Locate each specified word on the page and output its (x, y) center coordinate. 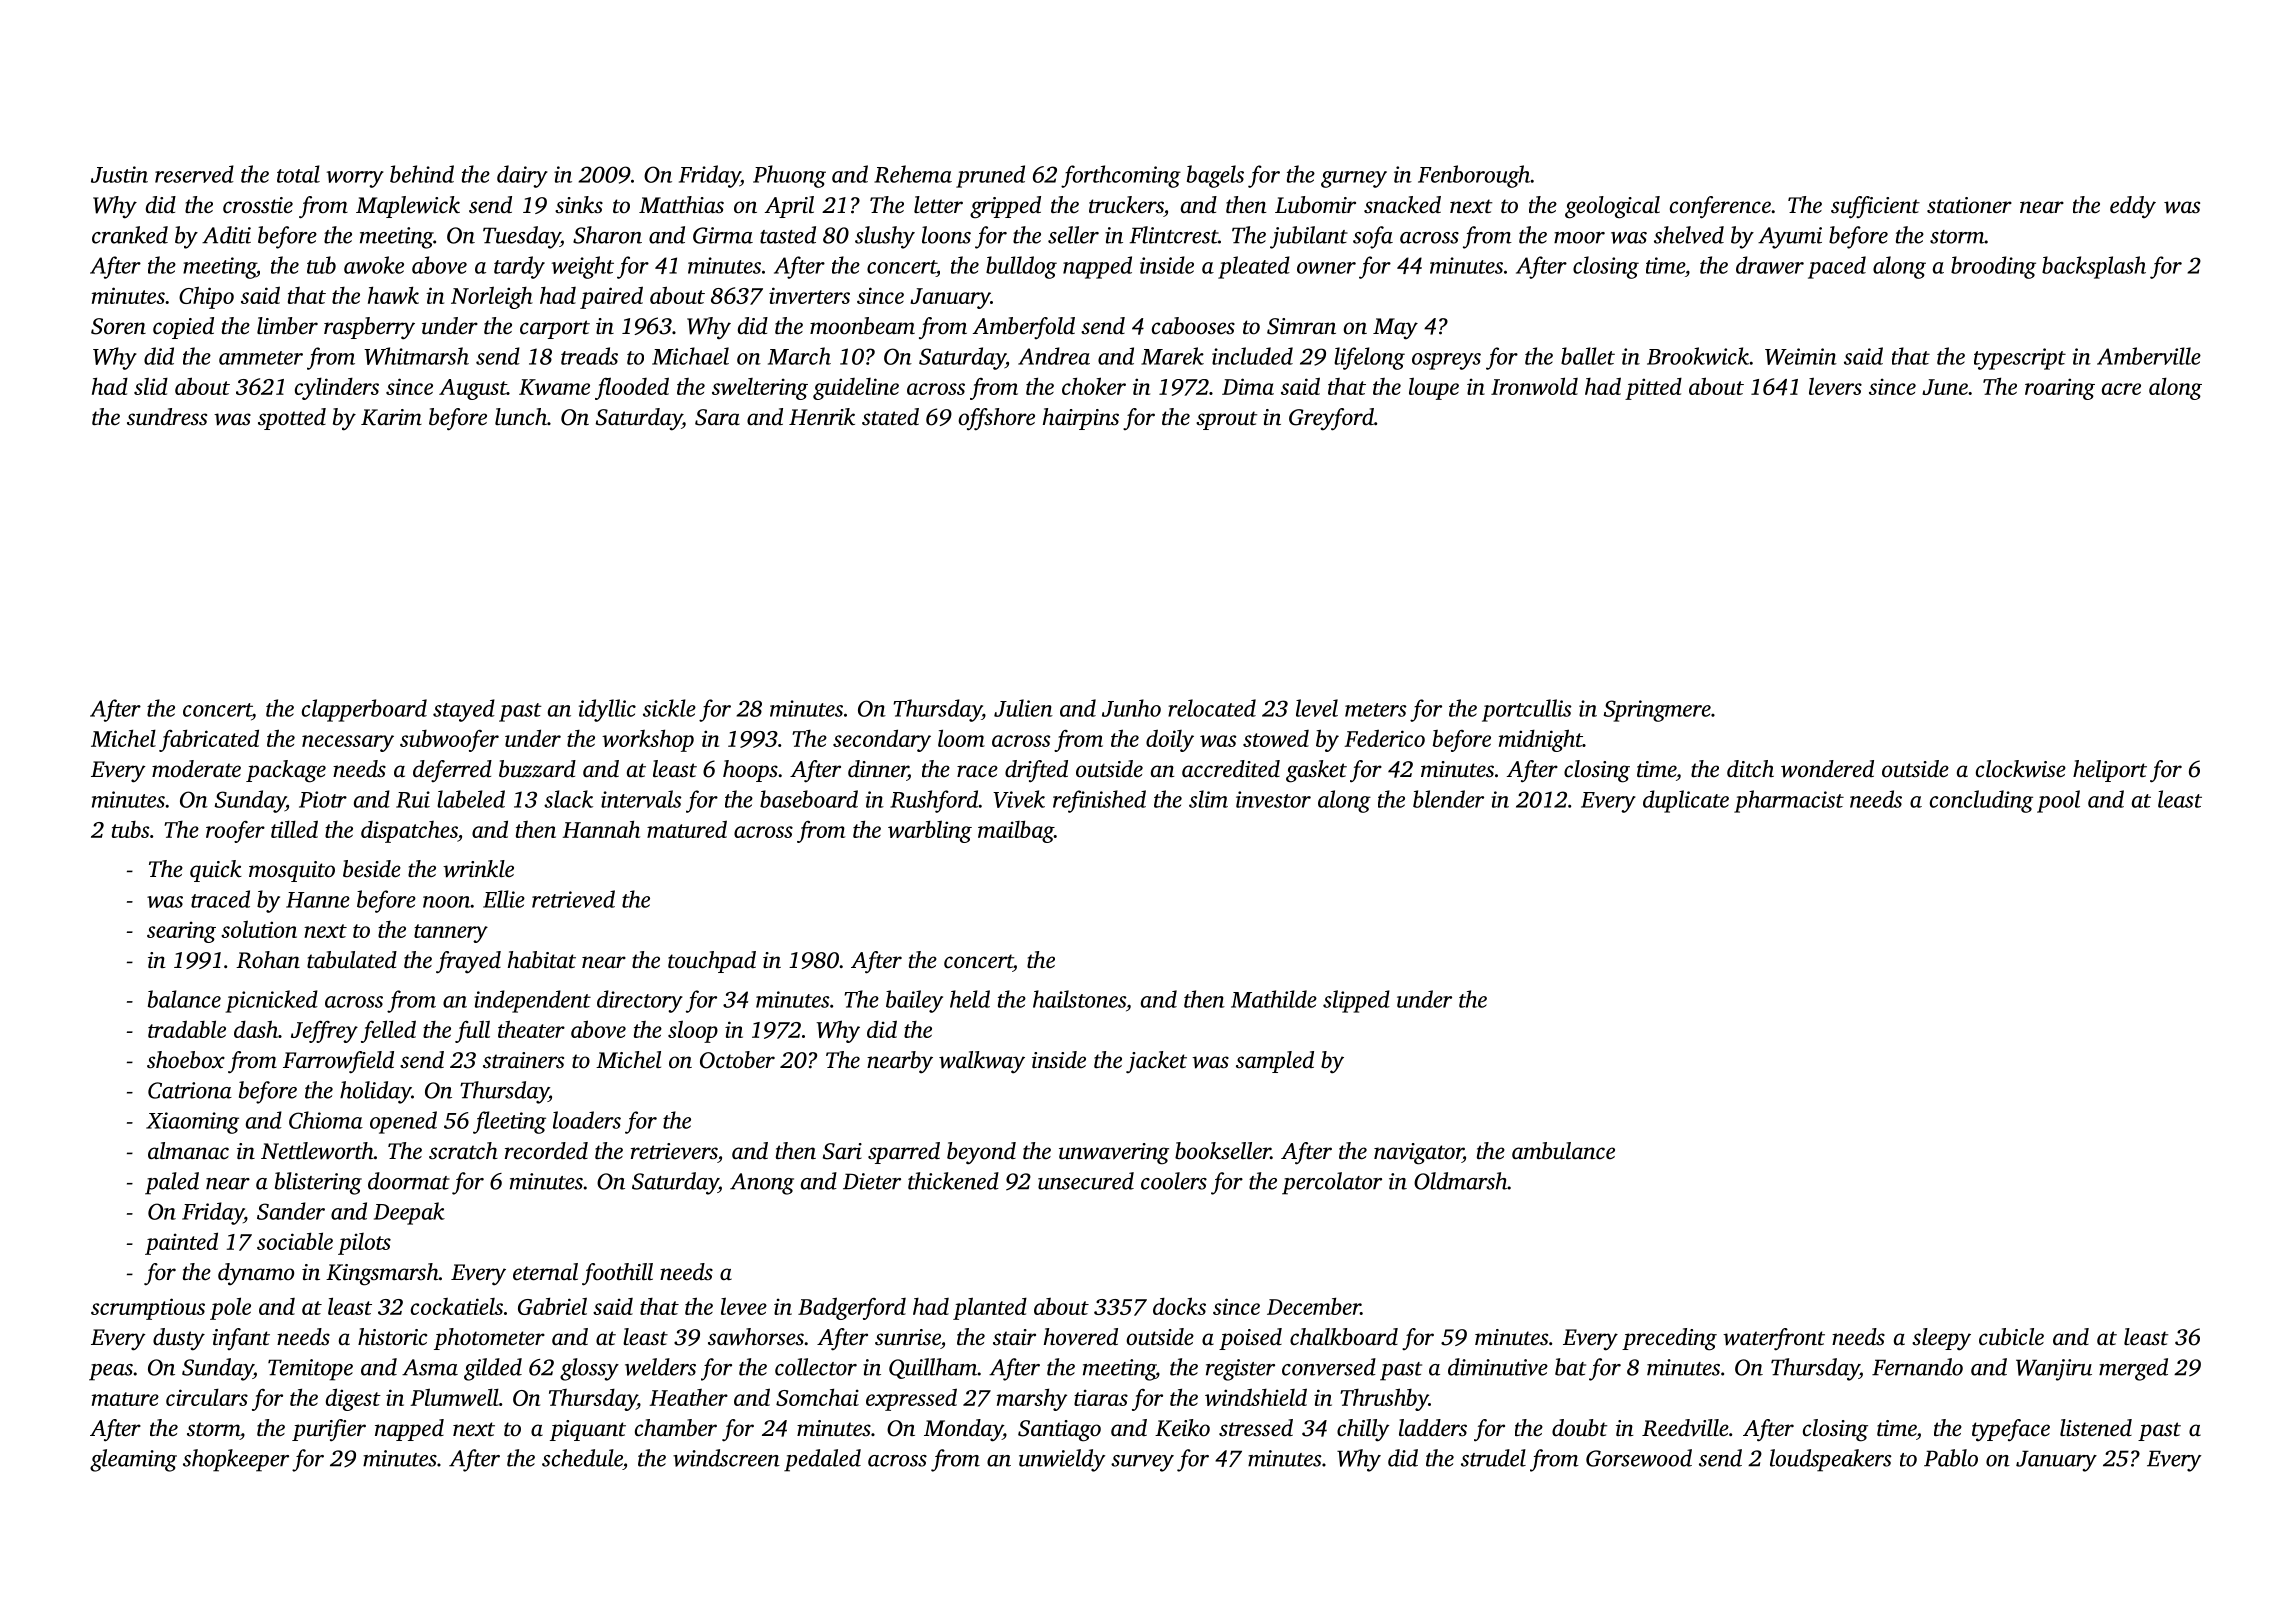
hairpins (1081, 419)
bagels (1215, 176)
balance (184, 999)
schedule (582, 1458)
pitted (1653, 388)
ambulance (1563, 1151)
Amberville (2149, 356)
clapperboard (364, 710)
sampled (1275, 1062)
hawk (393, 295)
